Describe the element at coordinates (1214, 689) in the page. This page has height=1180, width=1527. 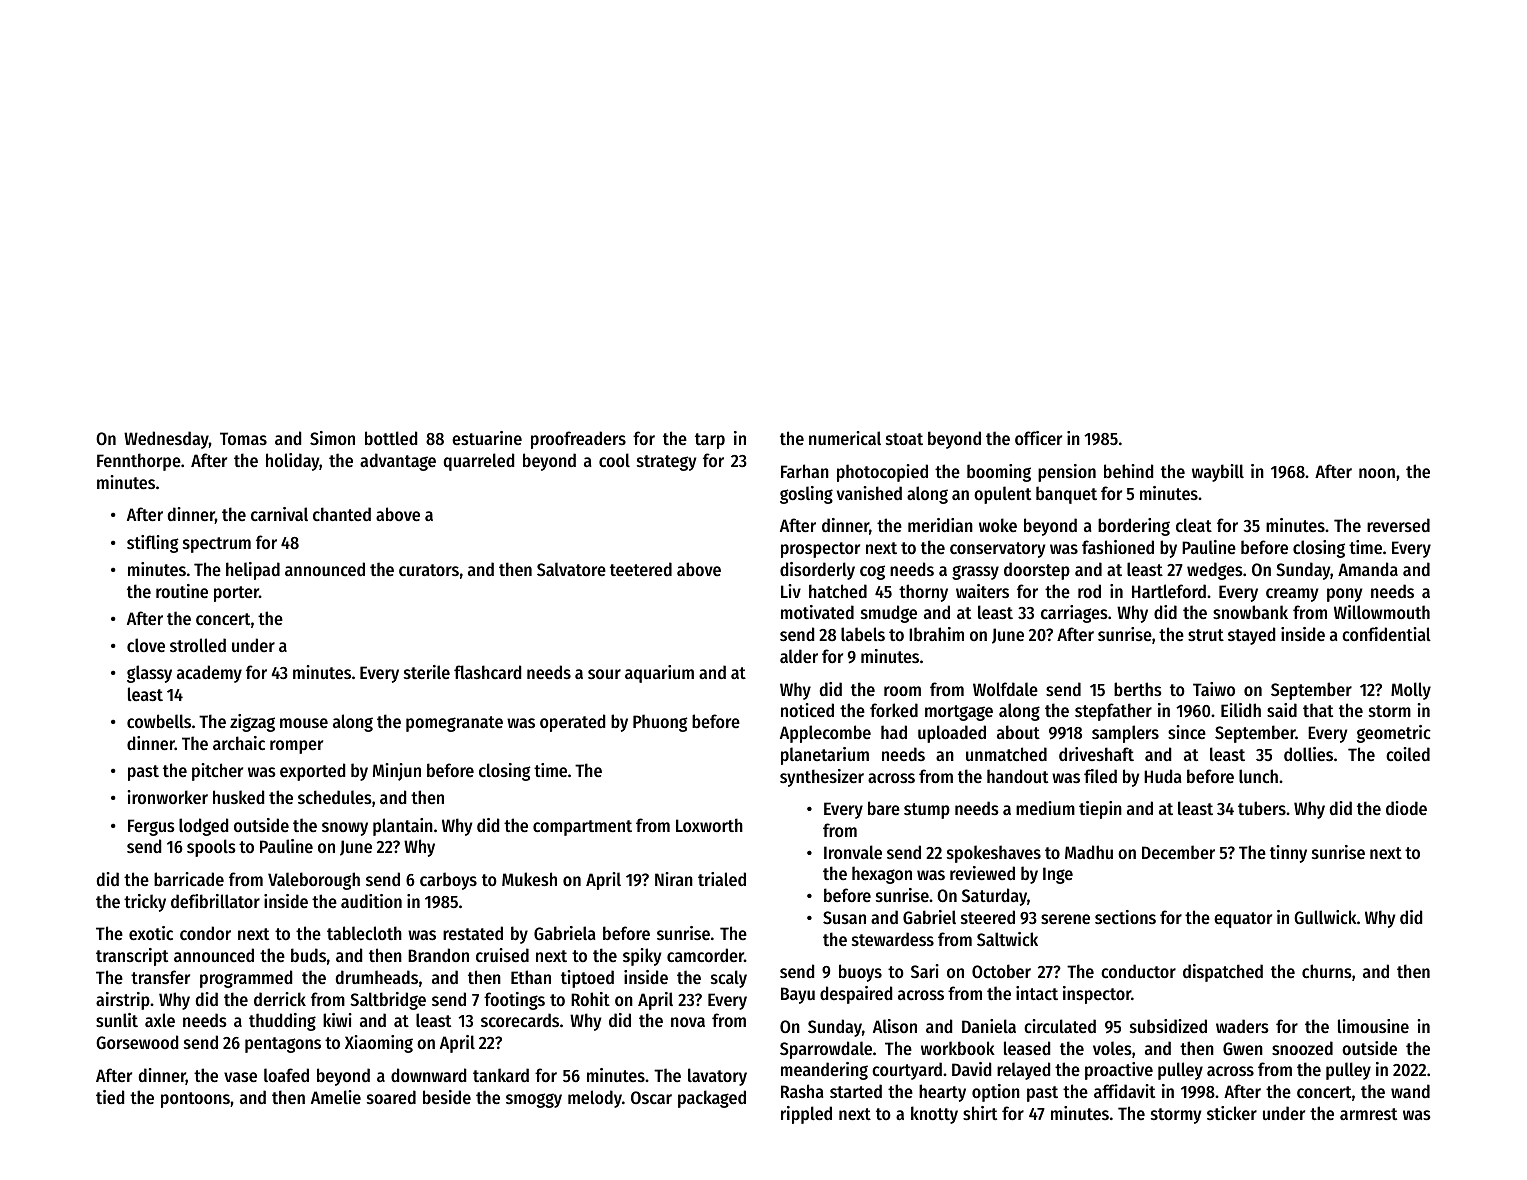
I see `Taiwo` at that location.
